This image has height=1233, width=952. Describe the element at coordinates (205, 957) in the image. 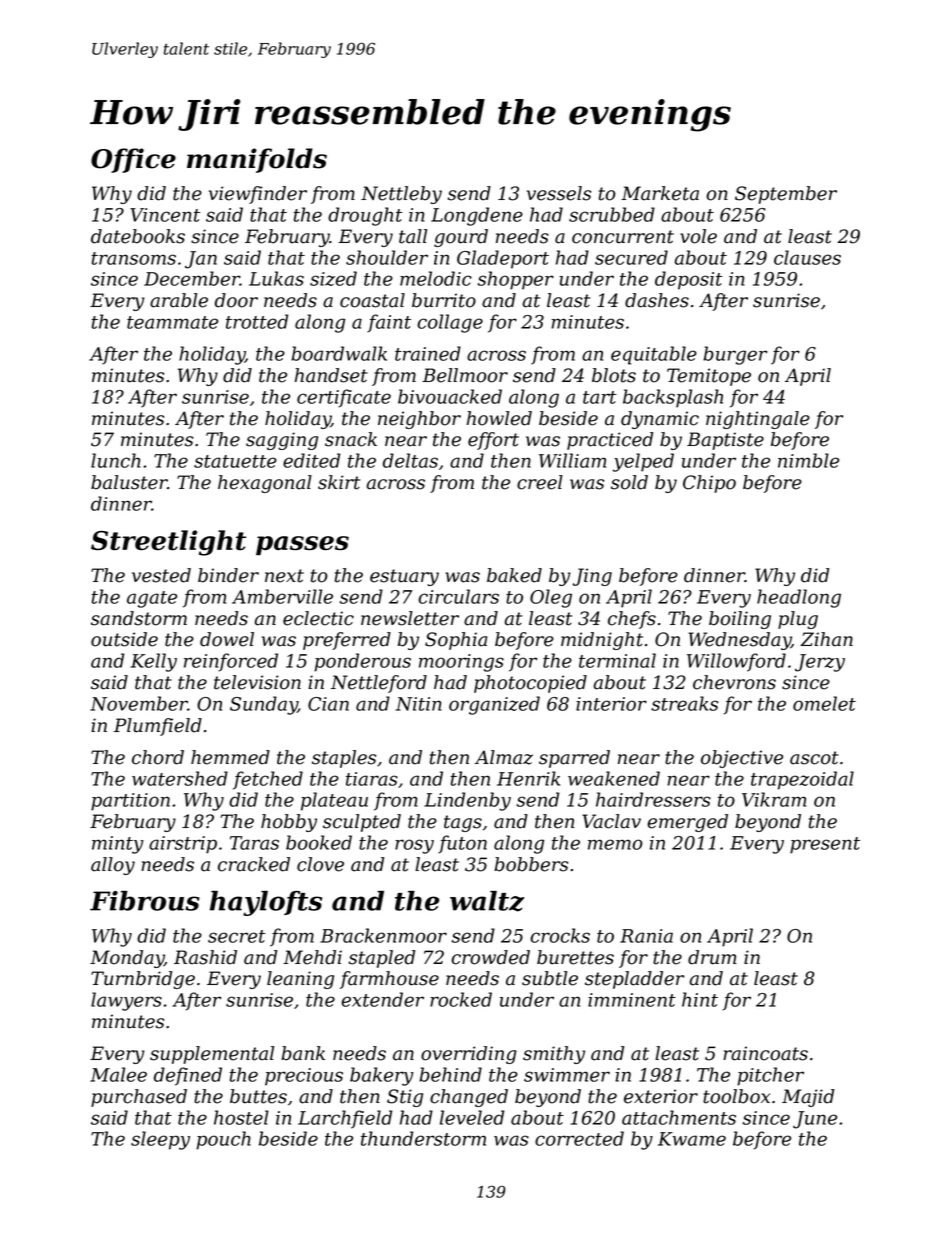

I see `Rashid` at that location.
